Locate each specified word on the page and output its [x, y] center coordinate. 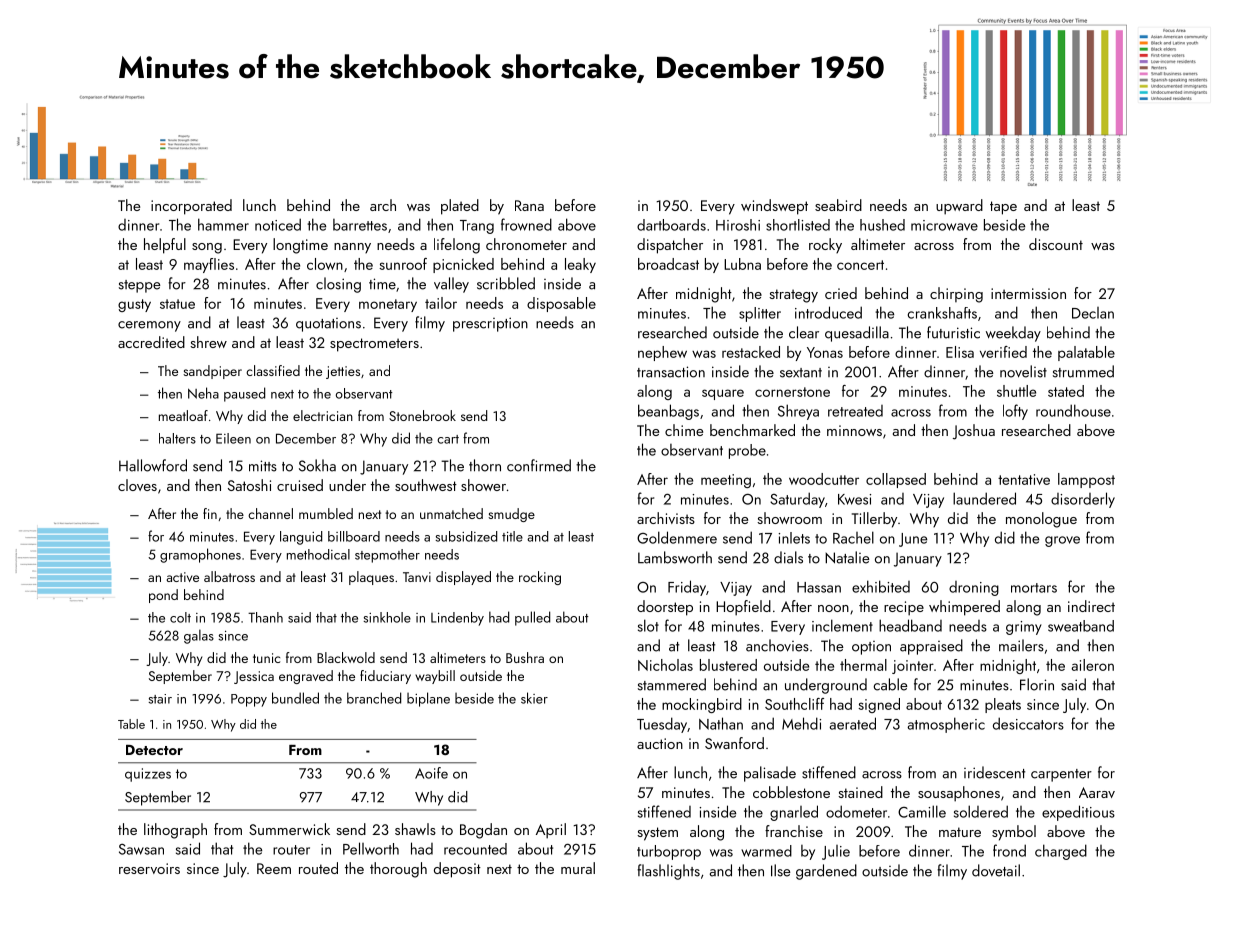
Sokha [317, 465]
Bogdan [483, 831]
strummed [1083, 371]
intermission [1028, 293]
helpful [165, 246]
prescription [490, 324]
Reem [274, 868]
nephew [662, 353]
